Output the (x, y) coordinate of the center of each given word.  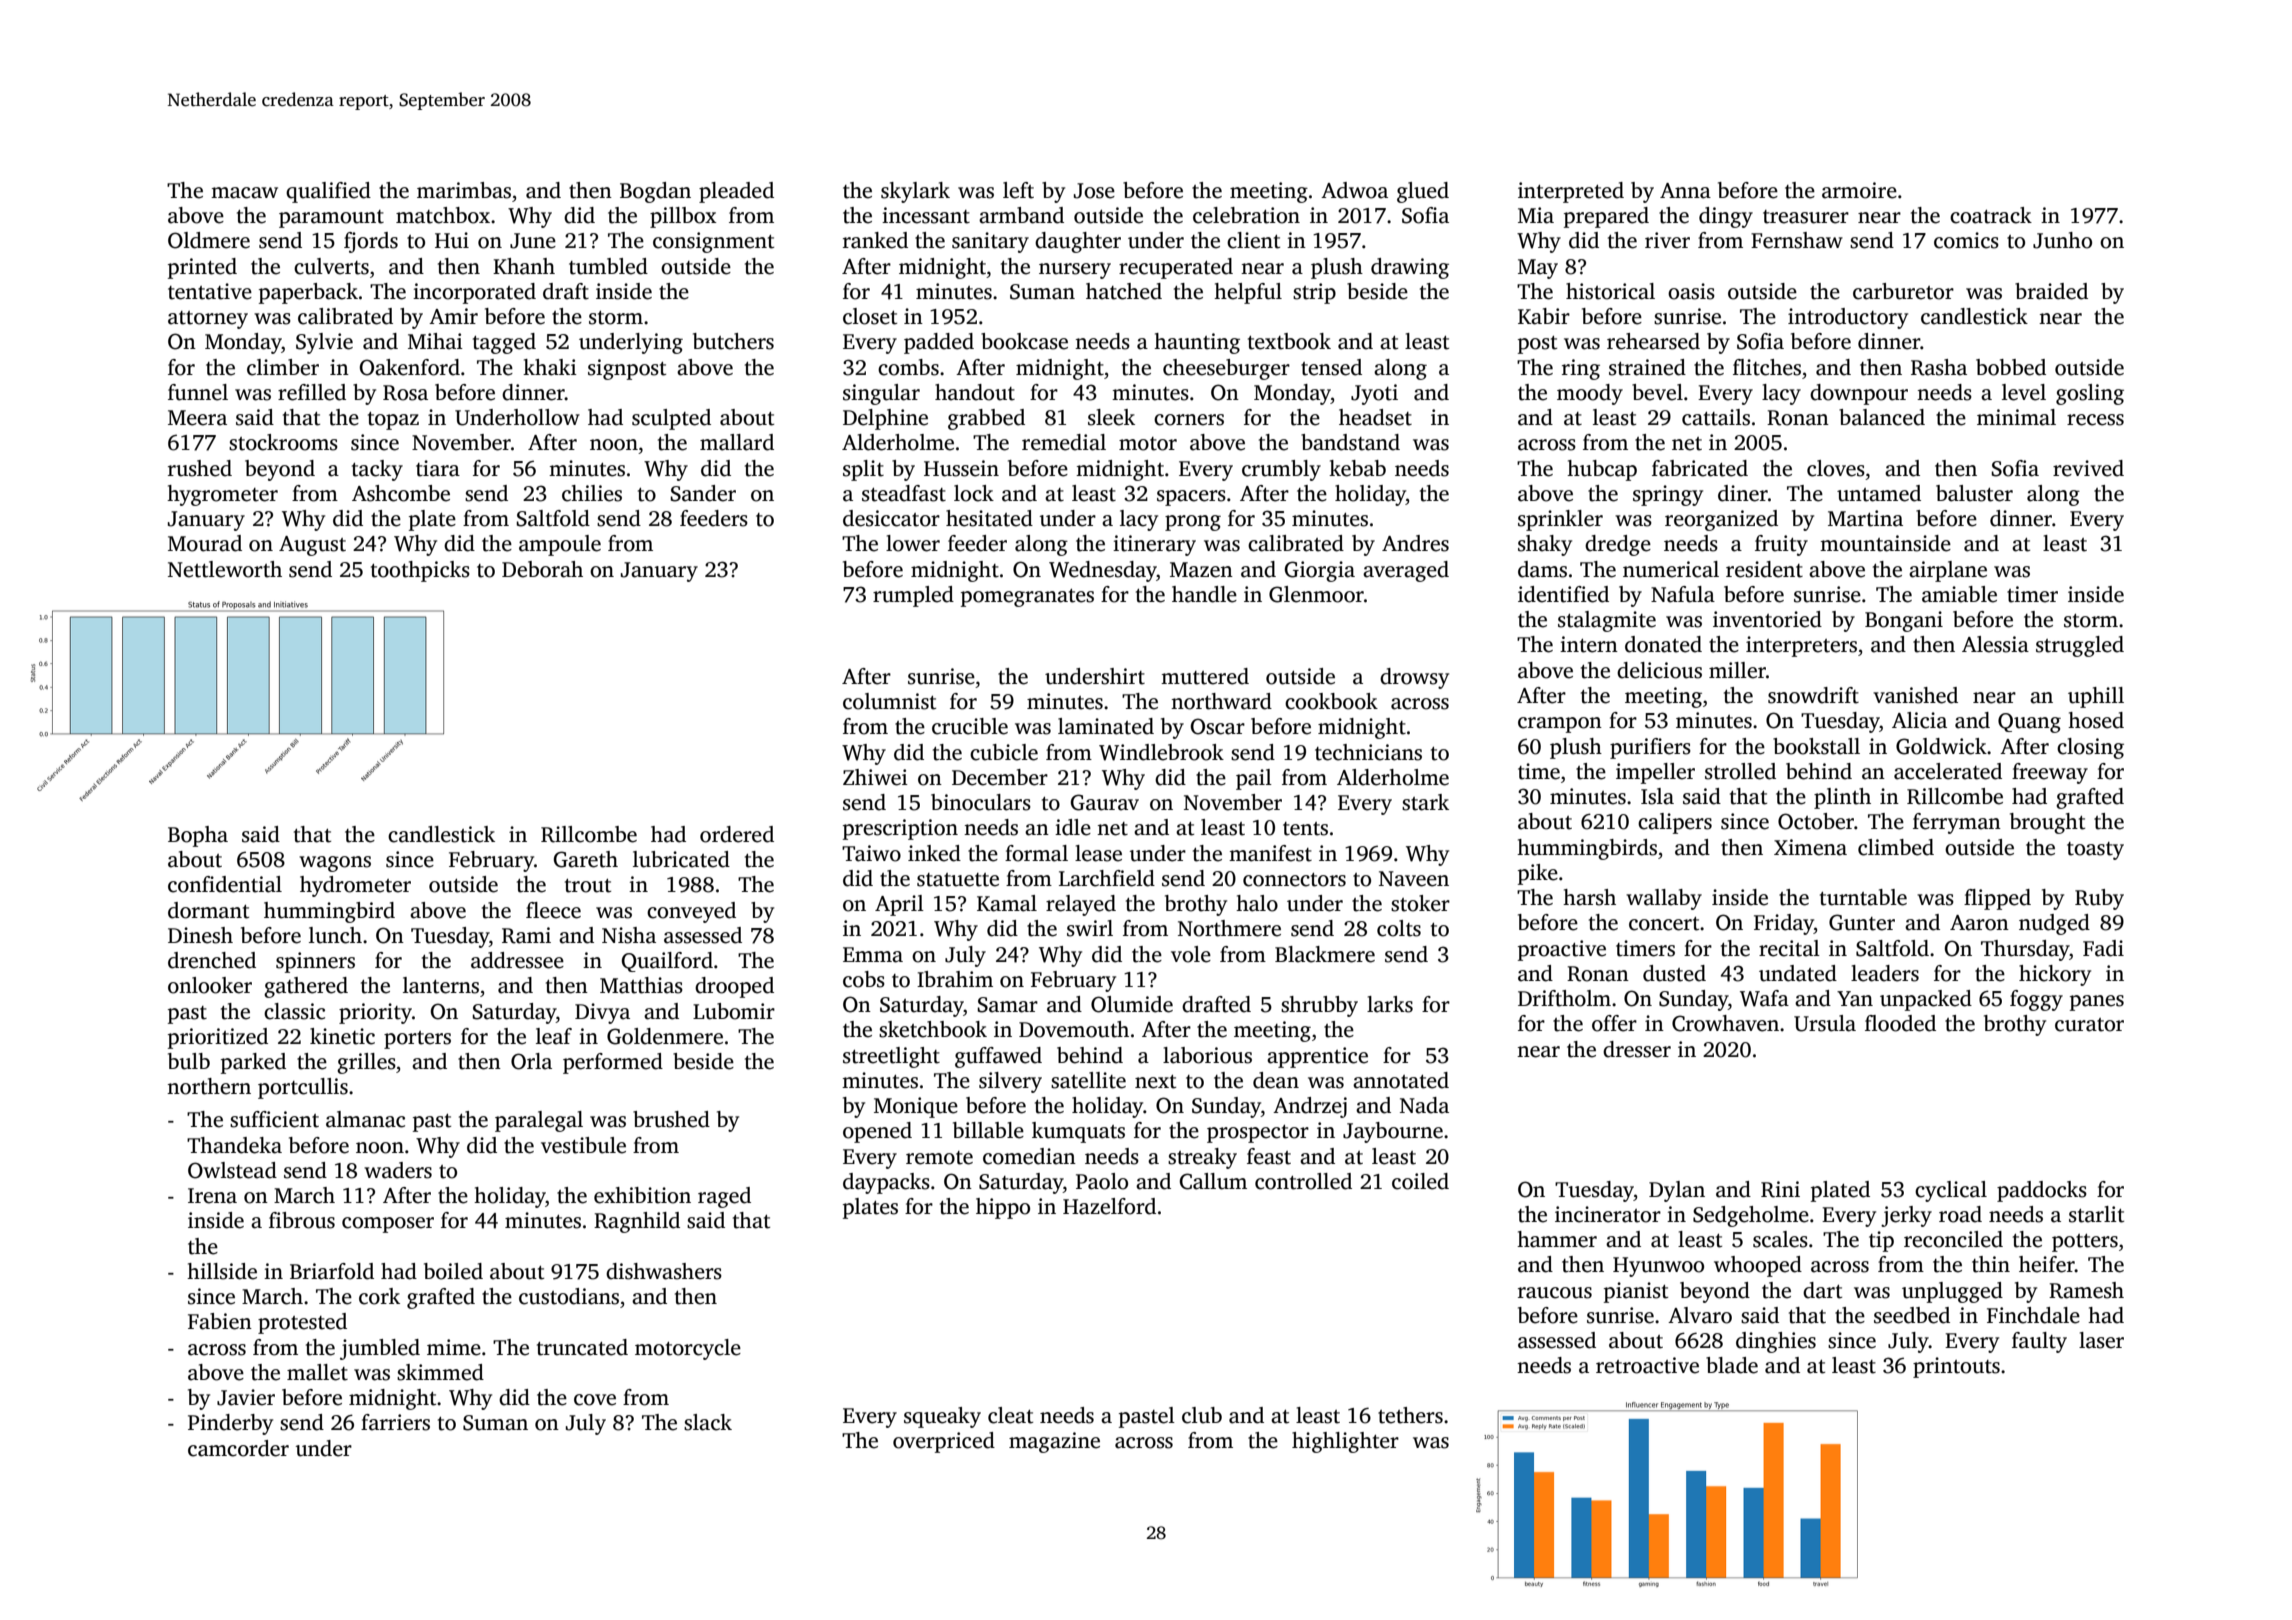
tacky (377, 470)
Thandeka (234, 1145)
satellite (1088, 1080)
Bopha (198, 836)
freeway (2050, 773)
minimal (2016, 417)
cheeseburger (1226, 369)
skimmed (440, 1372)
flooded (1900, 1023)
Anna (1685, 191)
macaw (244, 193)
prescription (900, 829)
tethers (1410, 1415)
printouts (1956, 1367)
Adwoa (1354, 190)
